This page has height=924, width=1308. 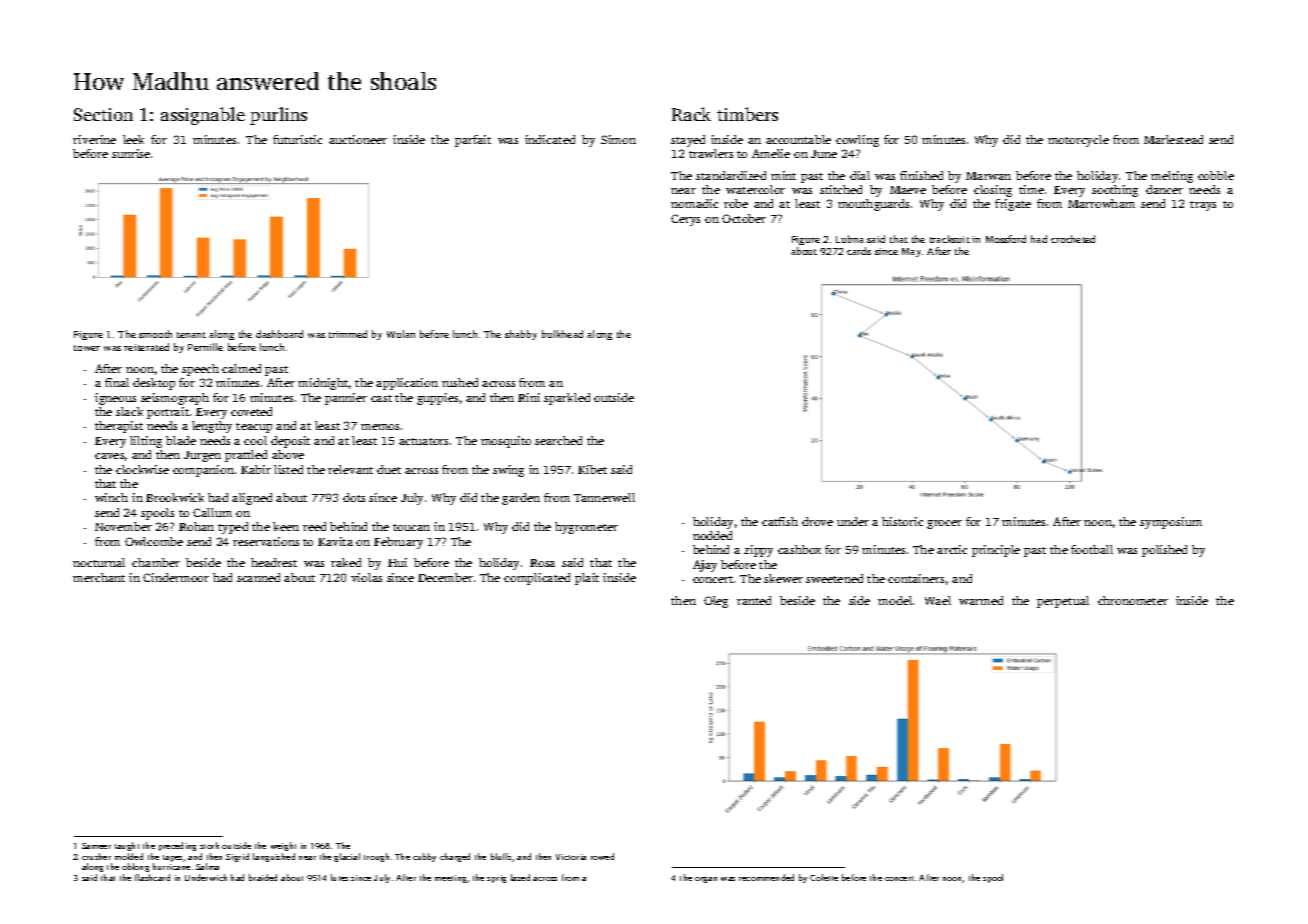 I want to click on Marlestead, so click(x=1173, y=139).
